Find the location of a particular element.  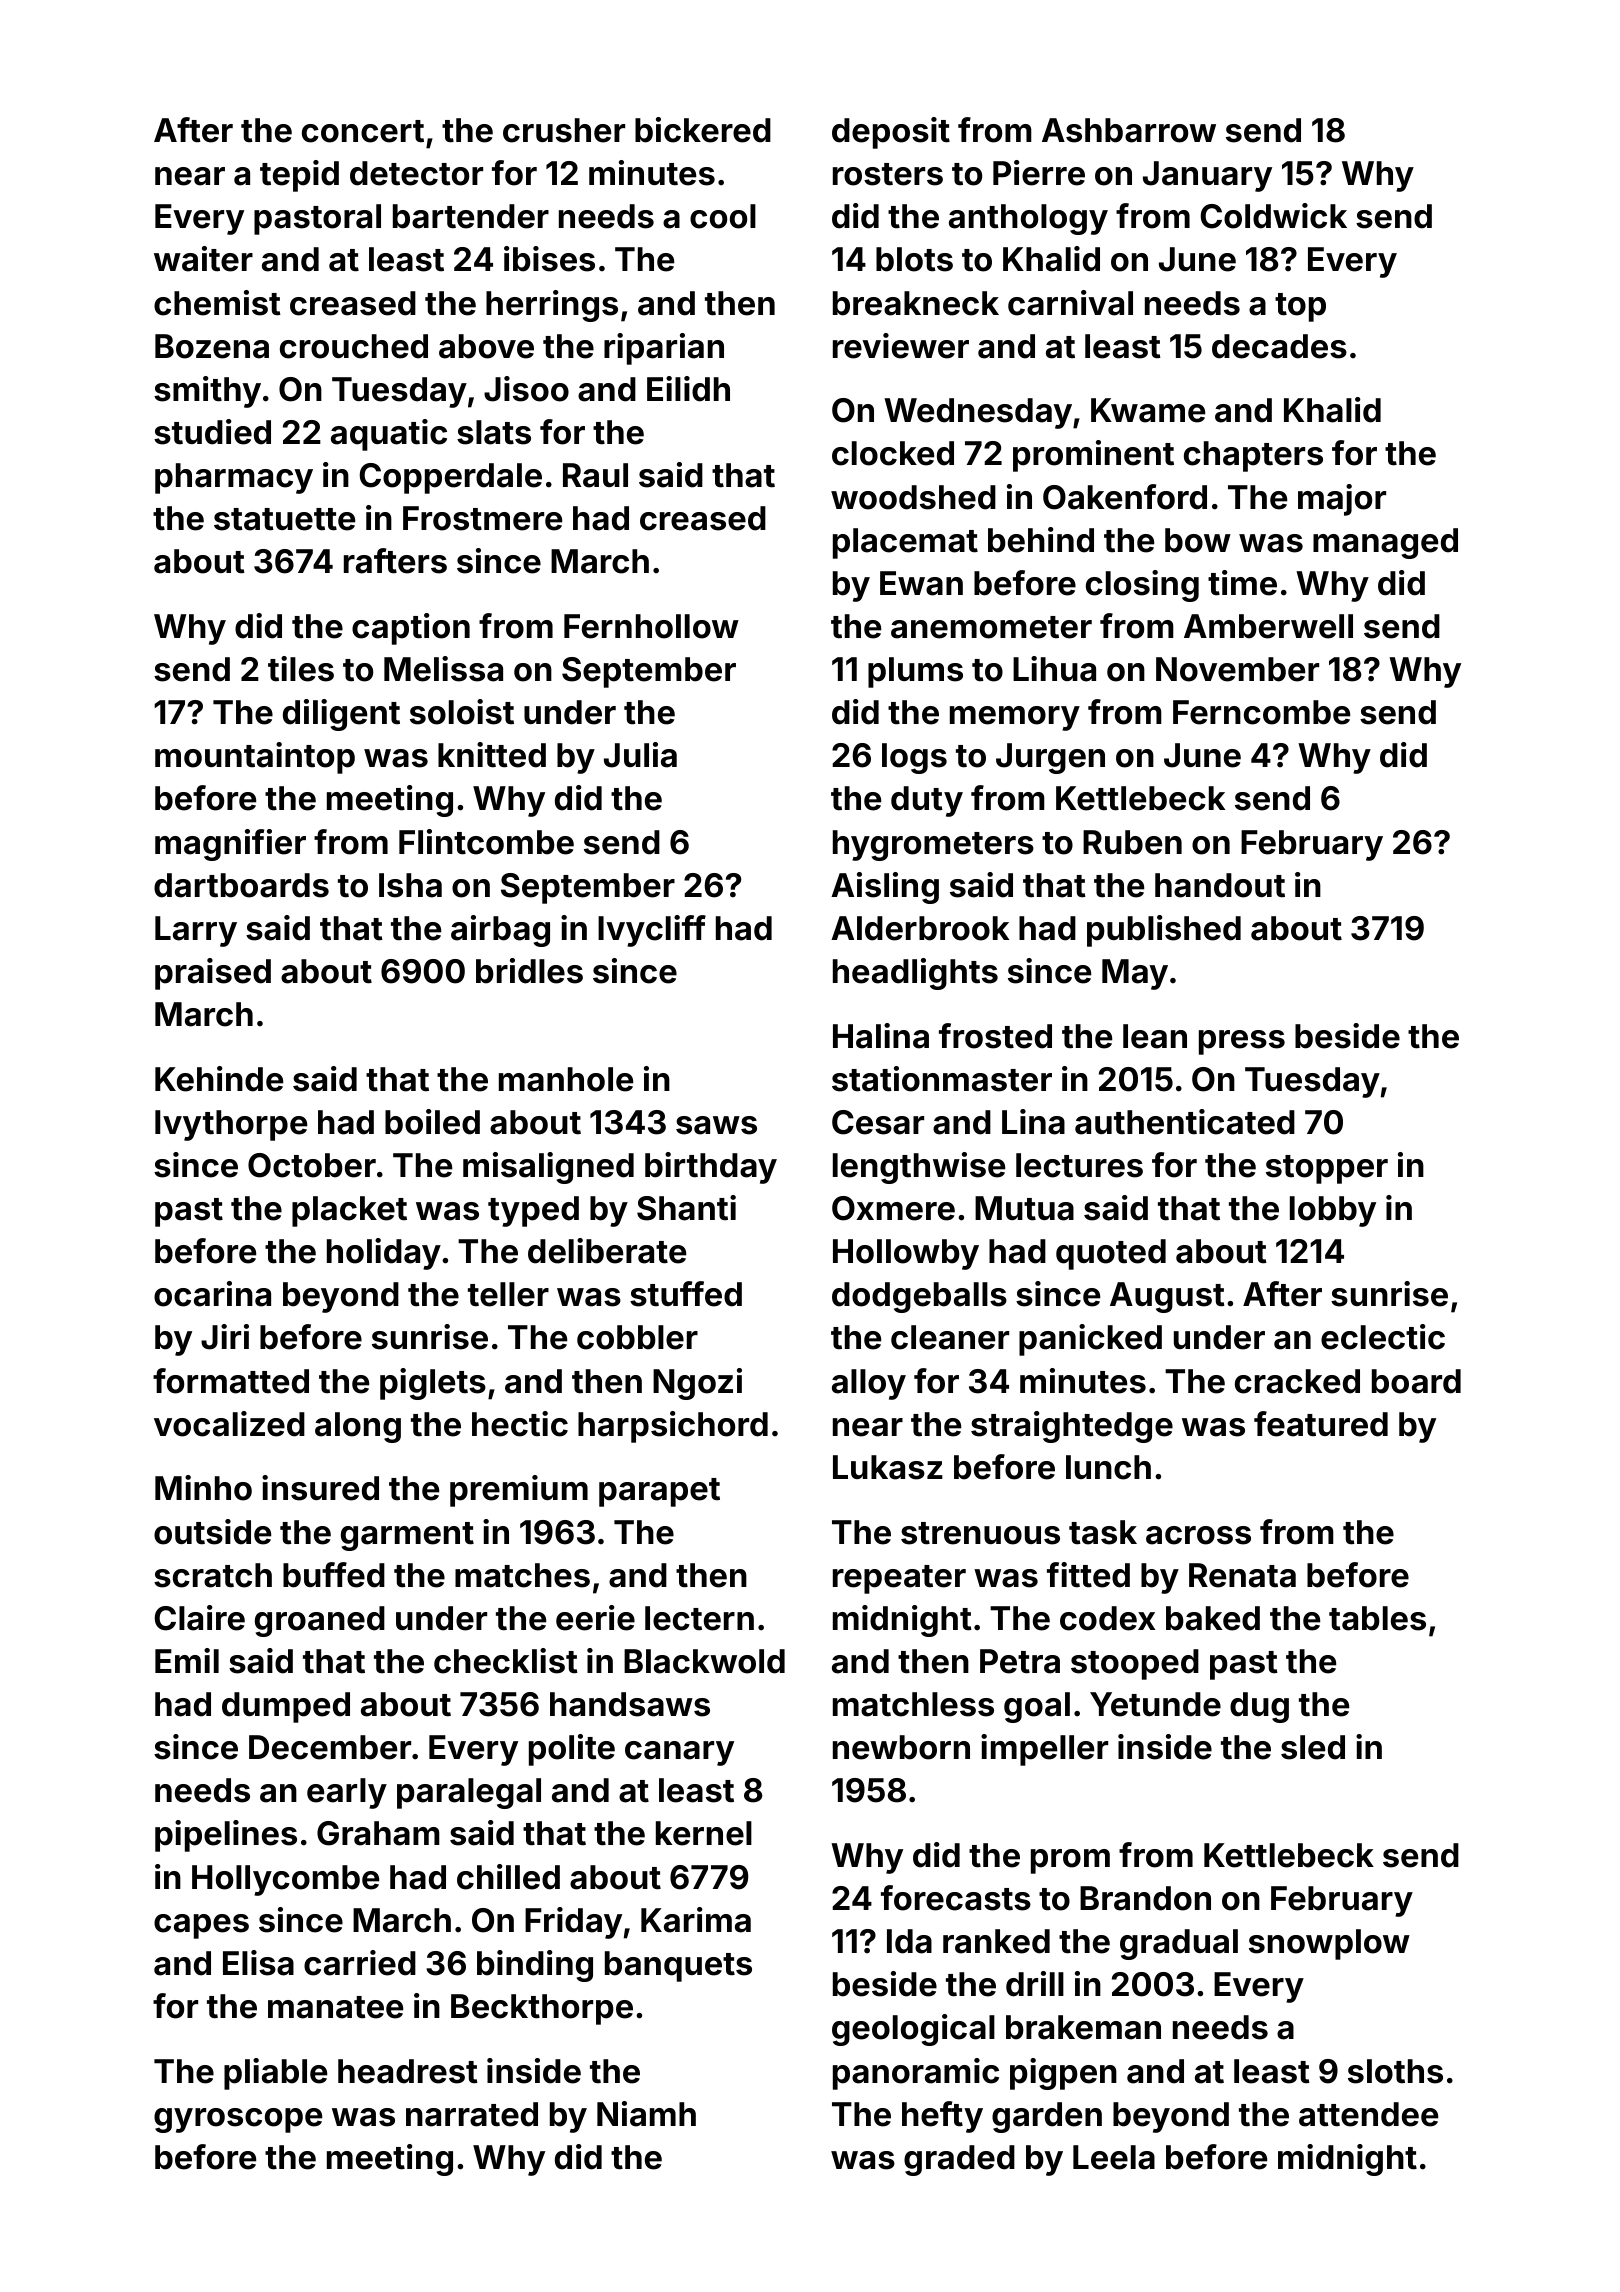

managed is located at coordinates (1385, 543).
